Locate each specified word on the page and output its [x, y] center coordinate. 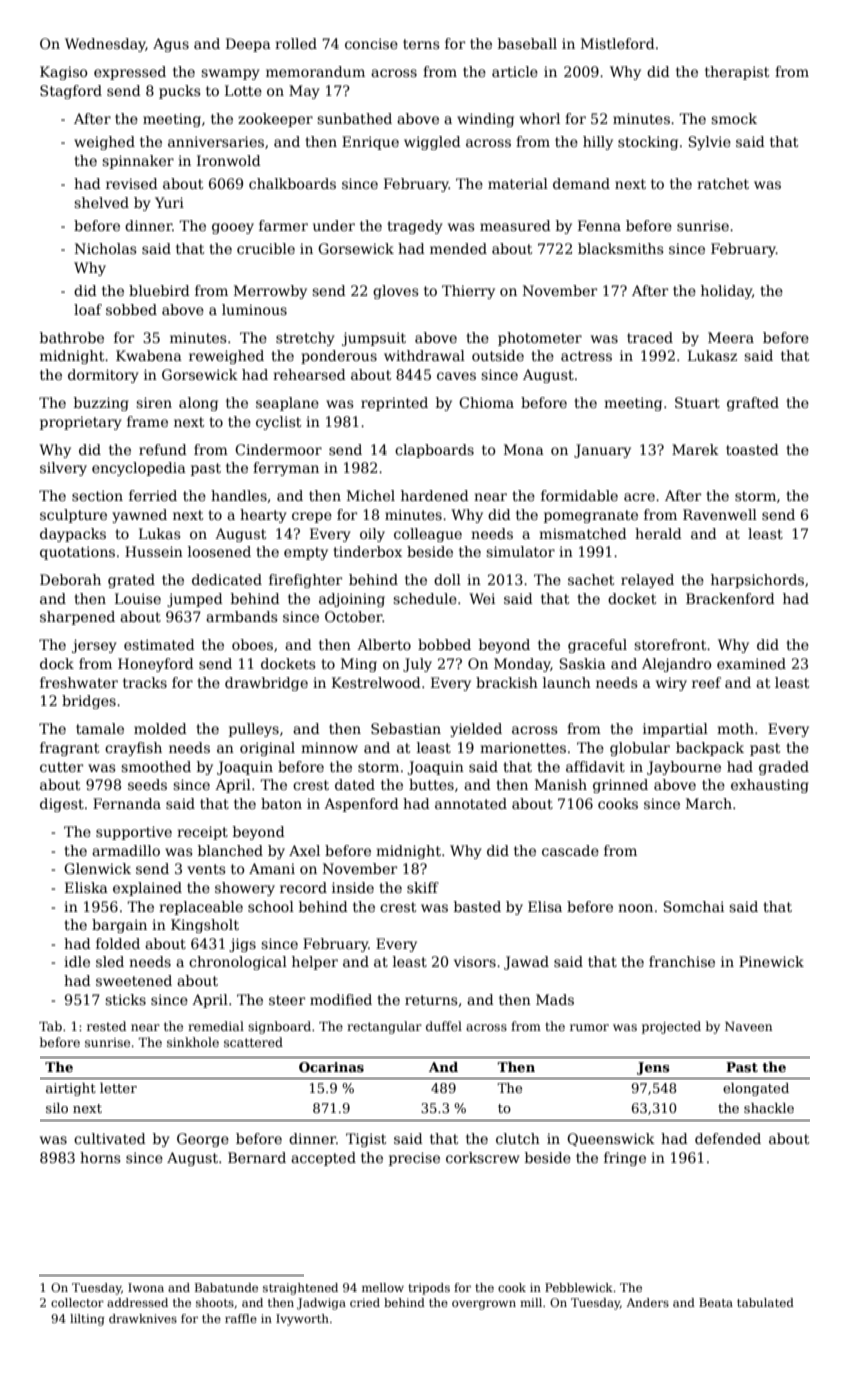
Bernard [257, 1157]
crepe [312, 517]
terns [421, 44]
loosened [219, 551]
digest [62, 805]
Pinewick [771, 961]
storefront [670, 644]
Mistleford [618, 43]
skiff [423, 887]
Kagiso [64, 73]
